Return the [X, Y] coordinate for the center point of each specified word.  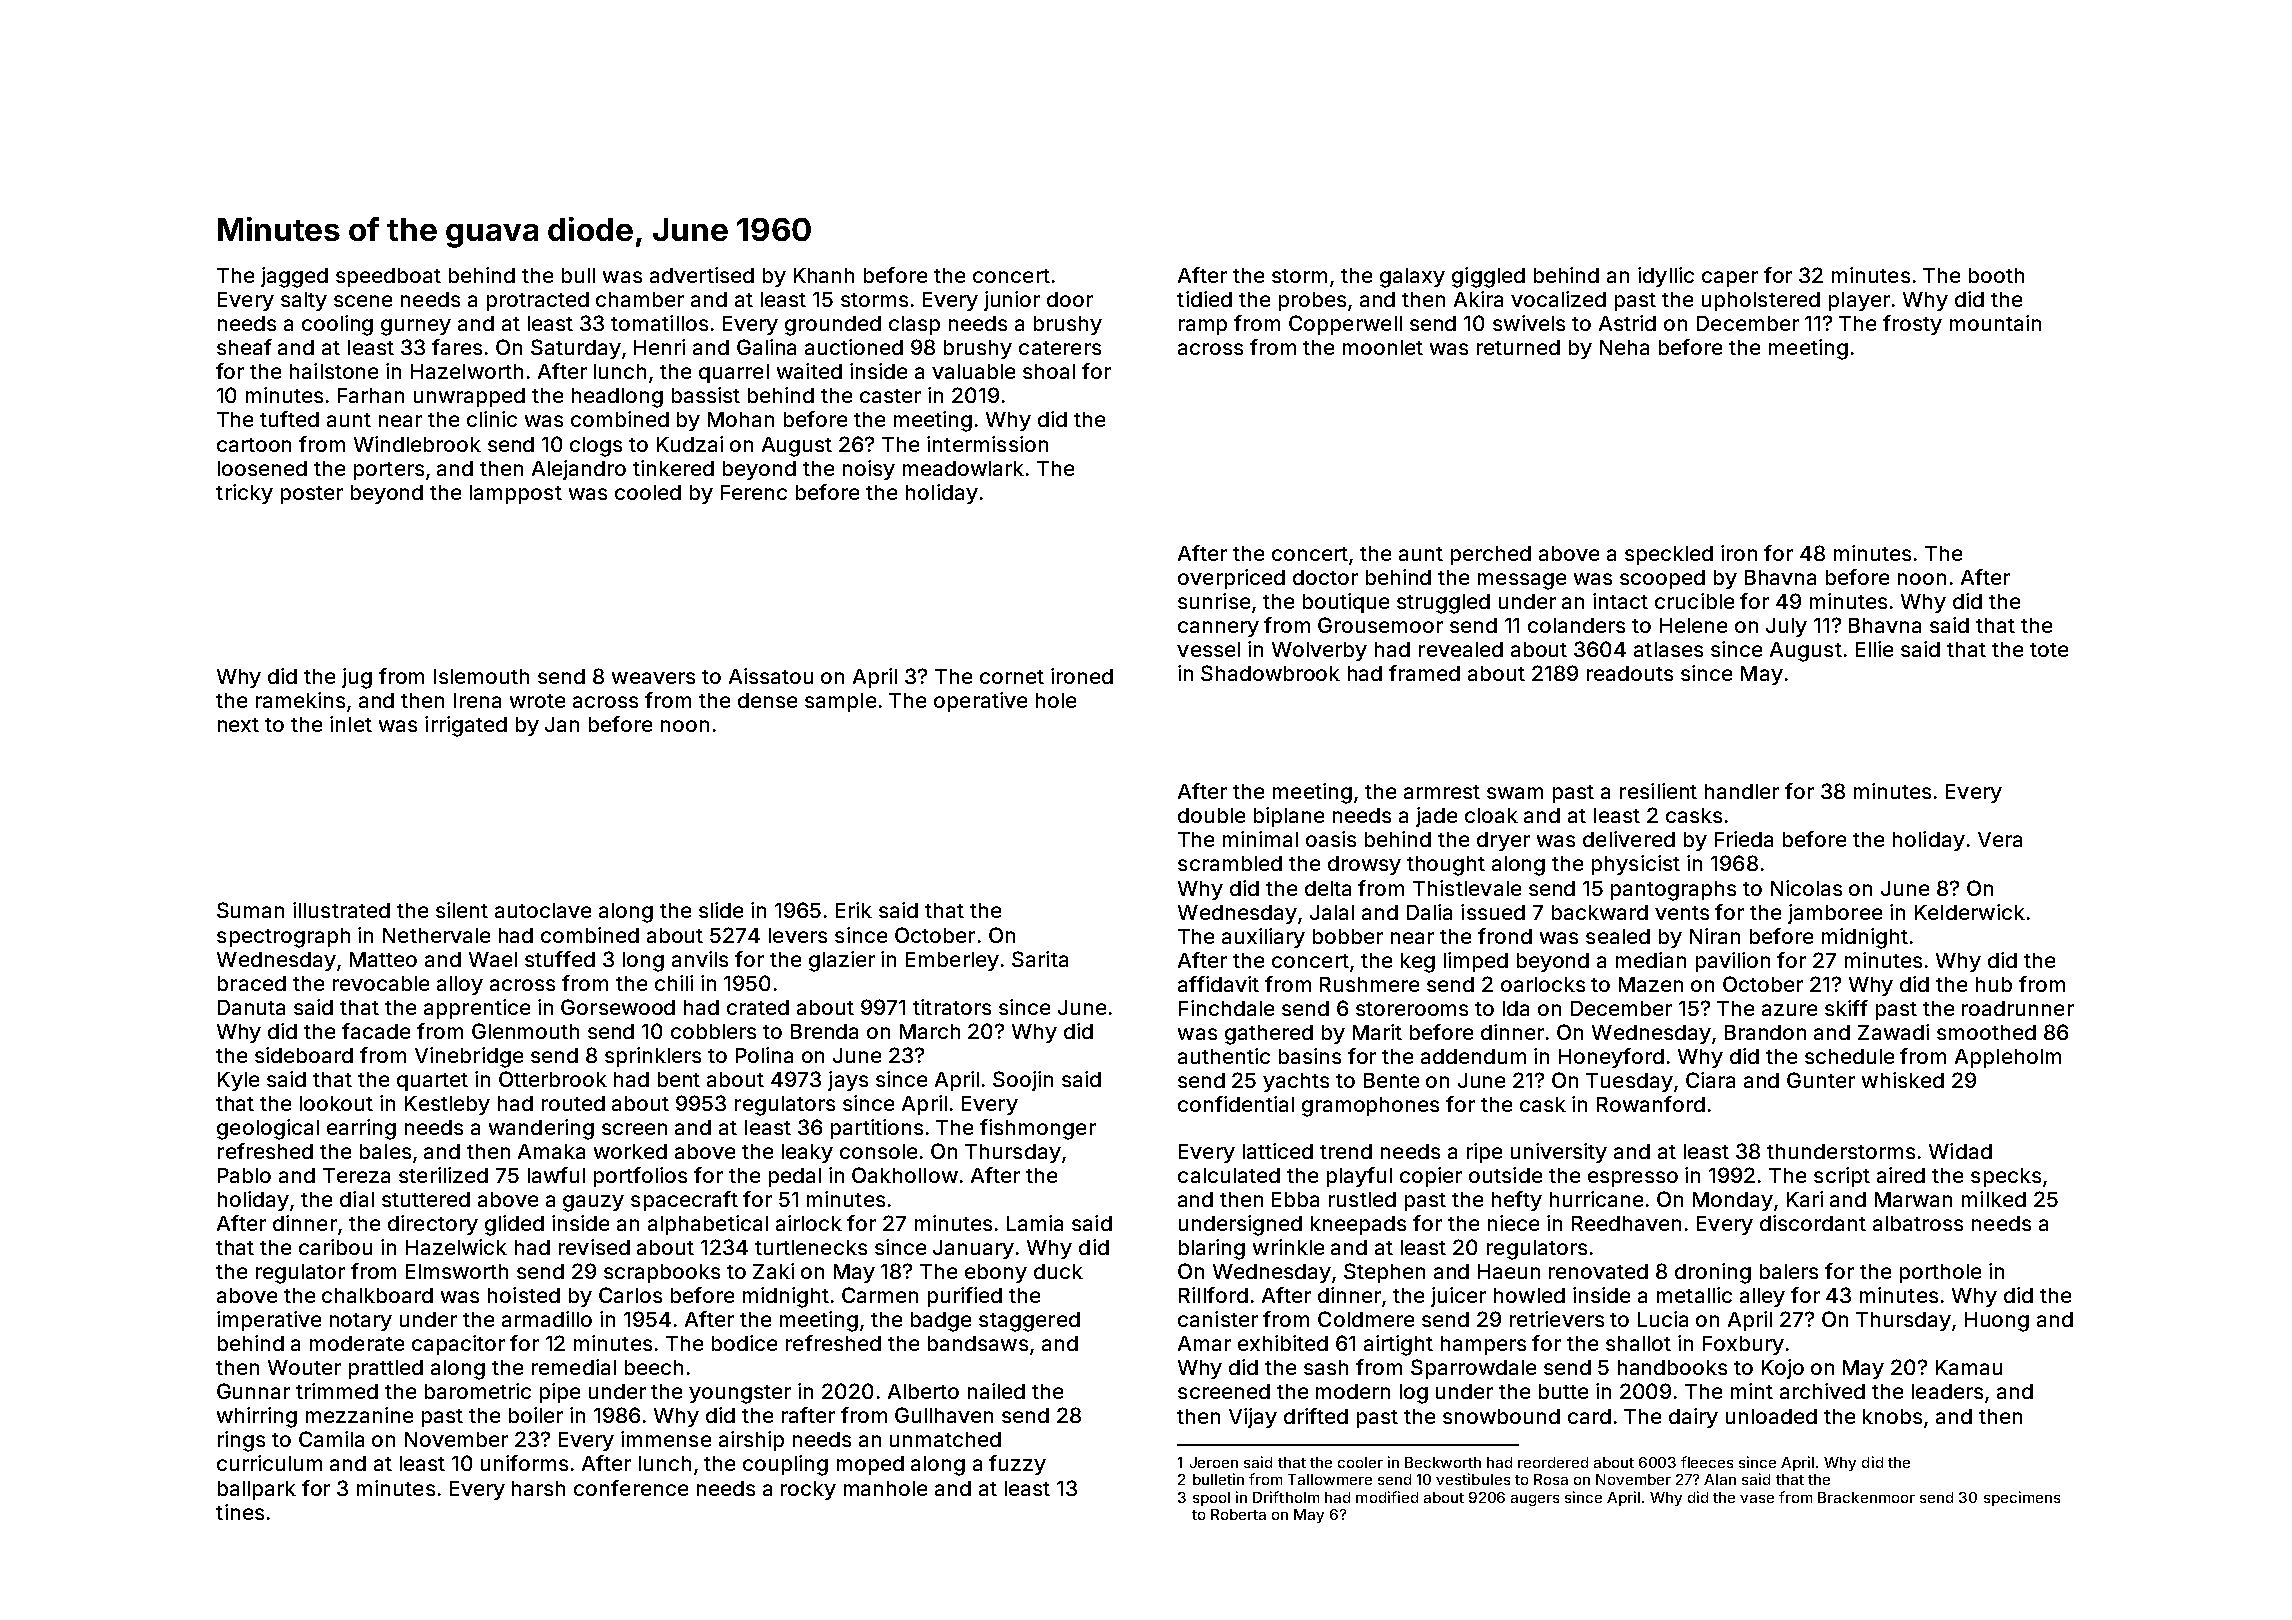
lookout [336, 1103]
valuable [973, 371]
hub [1994, 984]
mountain [1995, 323]
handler [1742, 791]
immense [666, 1439]
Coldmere [1366, 1319]
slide [721, 910]
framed [1424, 673]
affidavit [1218, 984]
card [1589, 1416]
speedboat [388, 277]
